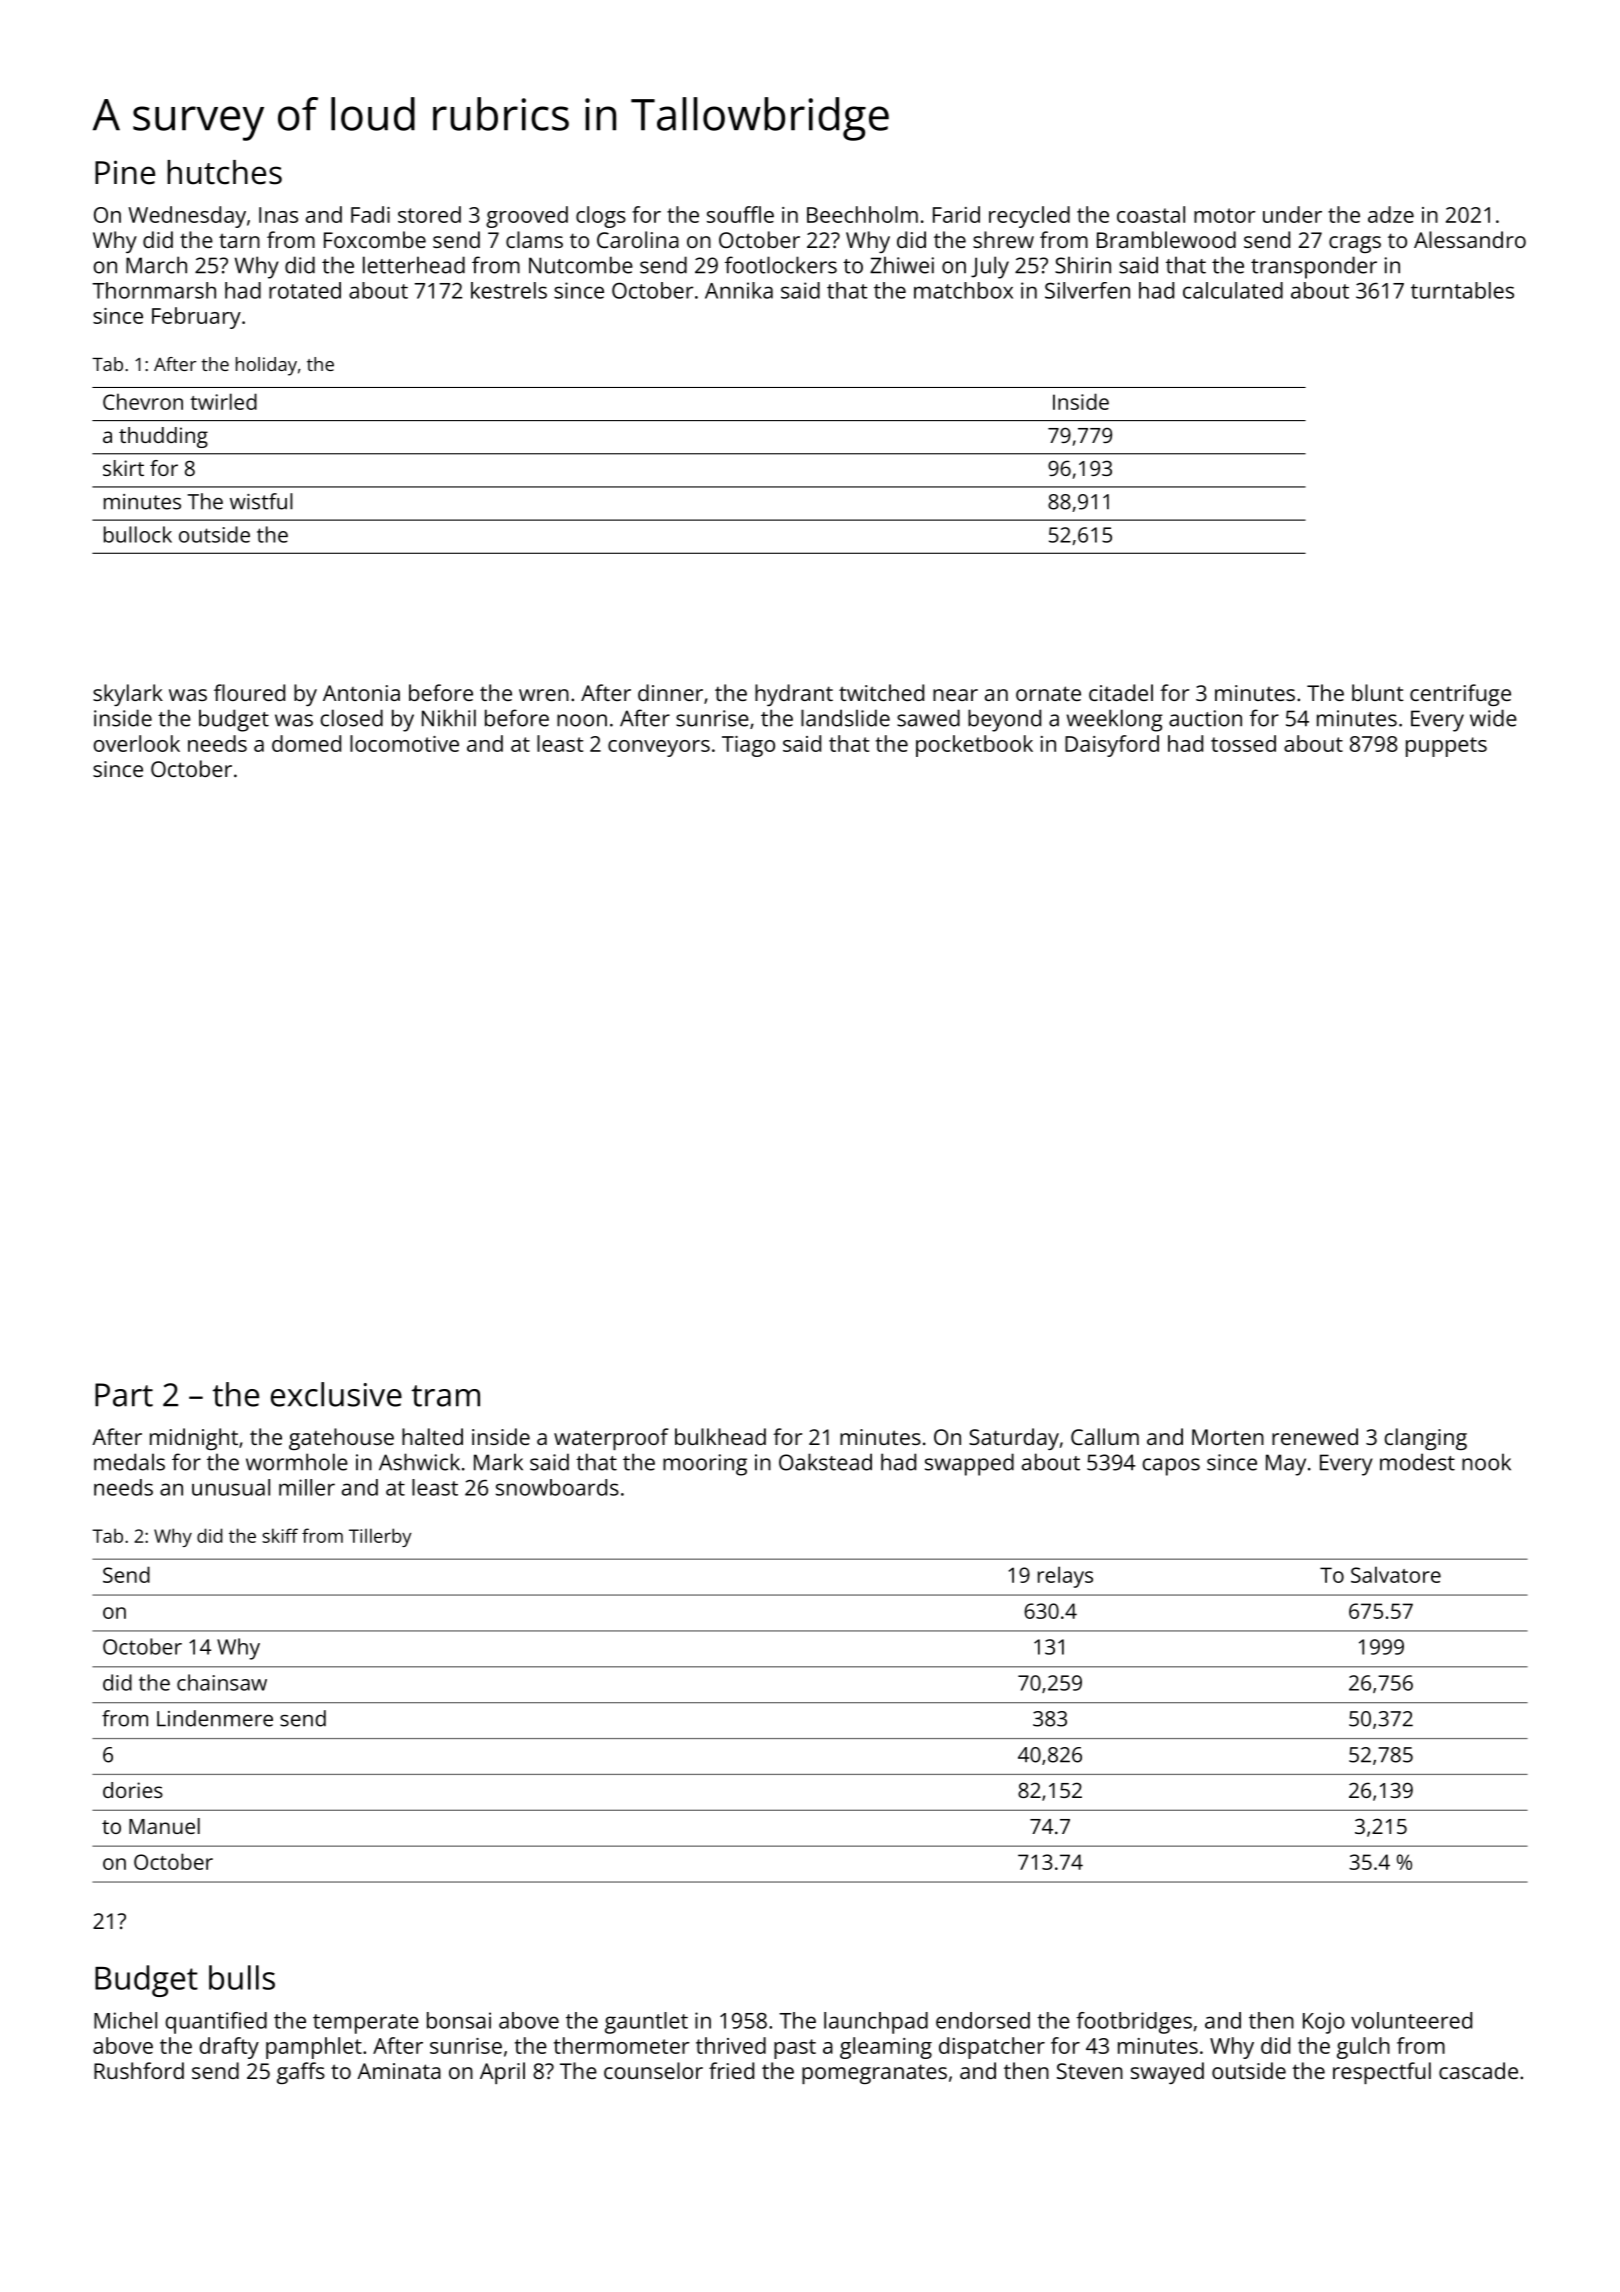 This document has width=1620, height=2292. What do you see at coordinates (301, 2073) in the document?
I see `gaffs` at bounding box center [301, 2073].
